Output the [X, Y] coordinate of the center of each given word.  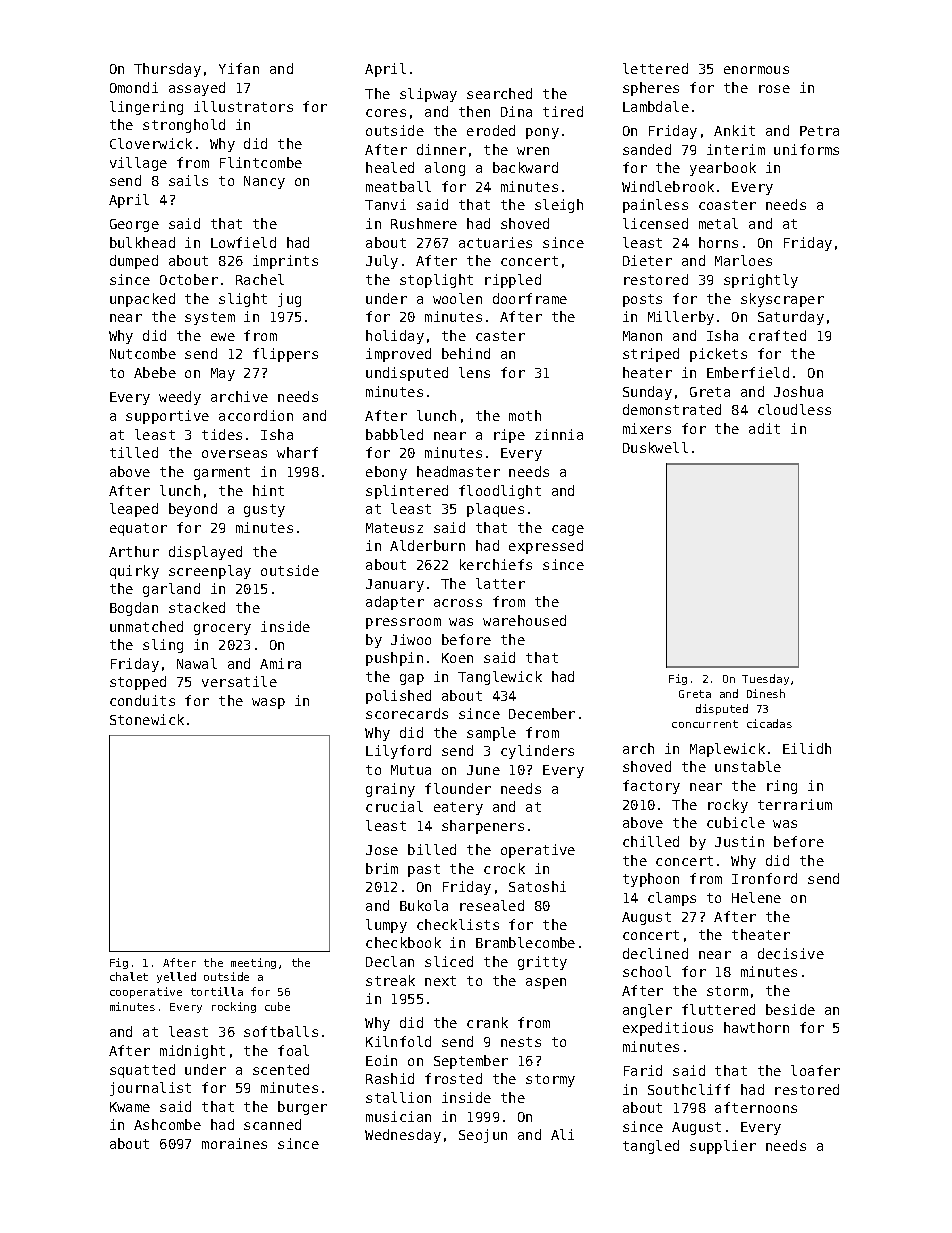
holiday [395, 337]
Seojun [483, 1136]
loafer [815, 1070]
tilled [134, 452]
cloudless [794, 409]
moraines [234, 1143]
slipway [428, 95]
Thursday [167, 70]
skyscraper [782, 300]
